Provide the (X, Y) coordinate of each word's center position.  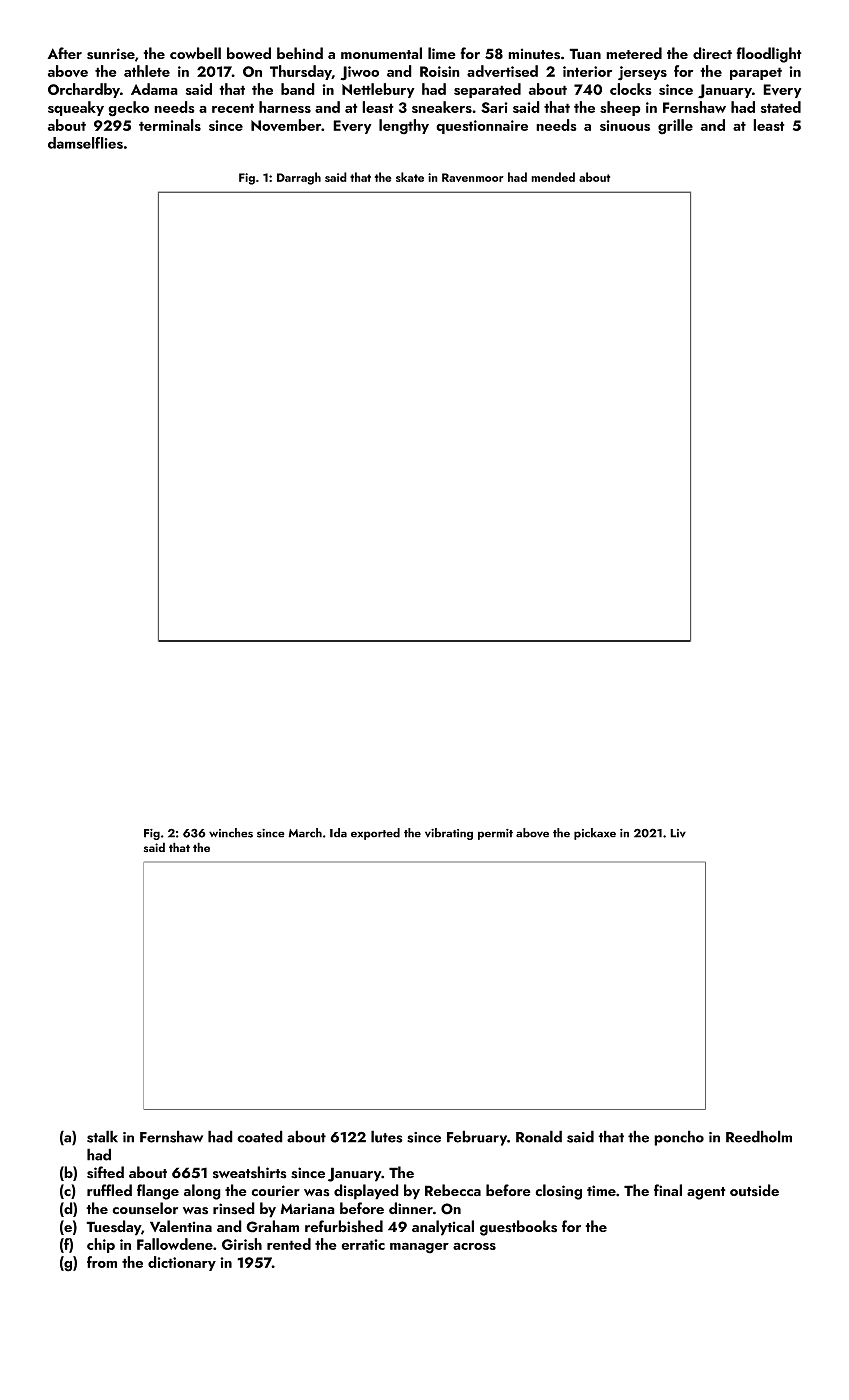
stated (781, 107)
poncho (679, 1138)
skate (410, 177)
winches (231, 833)
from (102, 1262)
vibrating (449, 834)
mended (553, 177)
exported (375, 834)
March (305, 833)
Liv (678, 833)
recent (233, 108)
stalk (102, 1136)
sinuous (625, 125)
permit (495, 834)
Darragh (299, 178)
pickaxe (595, 834)
